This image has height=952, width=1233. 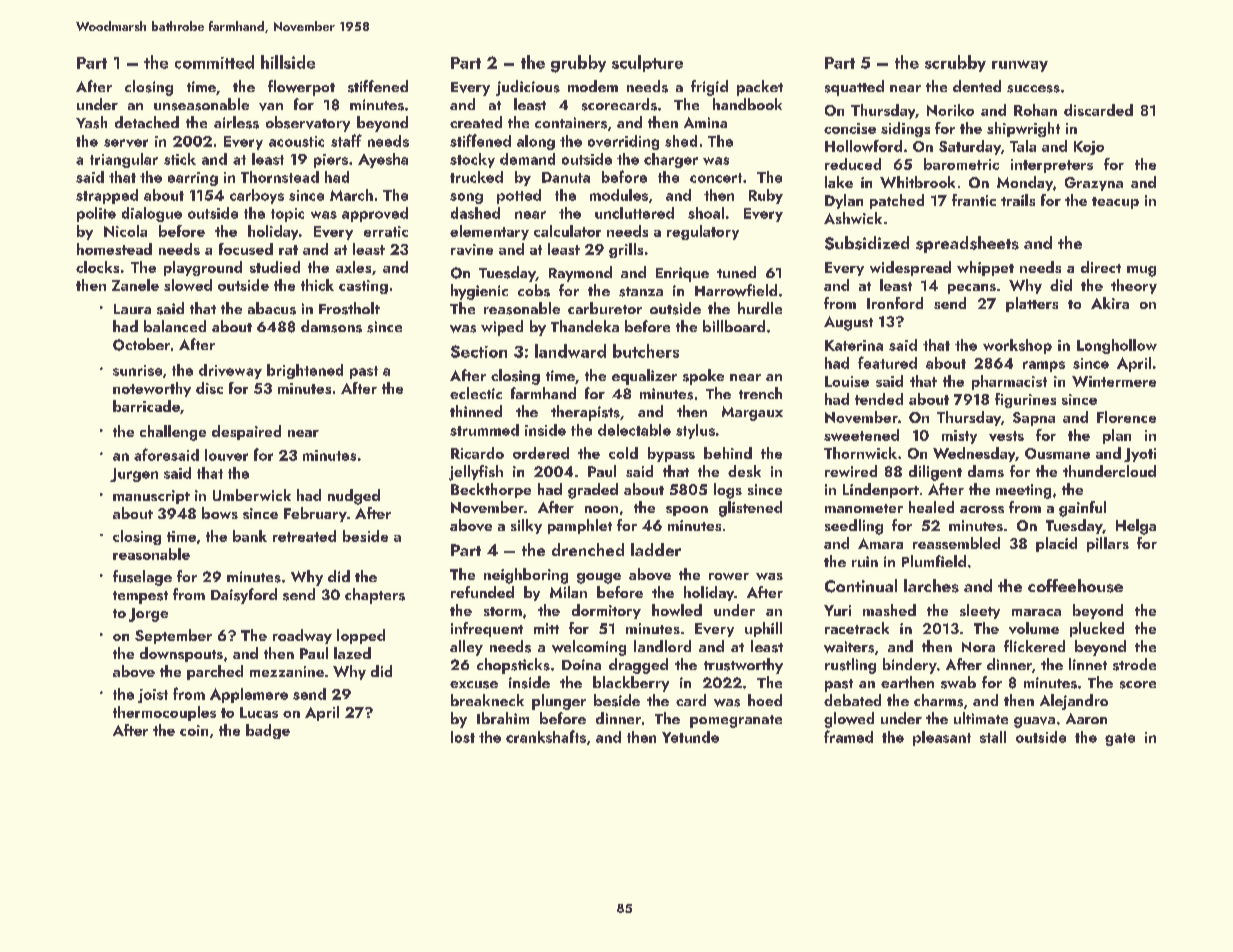 I want to click on grubby, so click(x=578, y=64).
